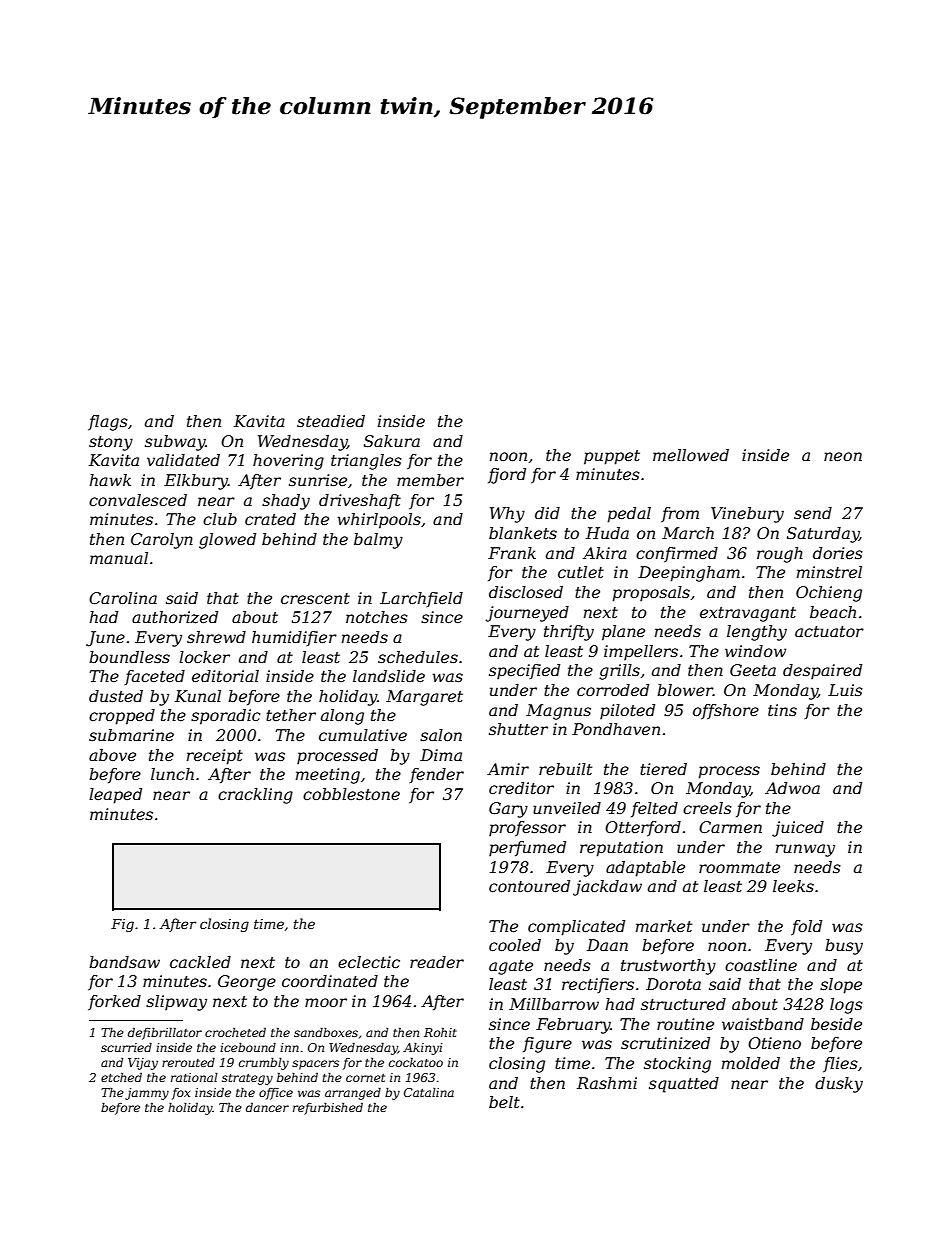 Image resolution: width=952 pixels, height=1233 pixels. What do you see at coordinates (554, 1004) in the screenshot?
I see `Millbarrow` at bounding box center [554, 1004].
